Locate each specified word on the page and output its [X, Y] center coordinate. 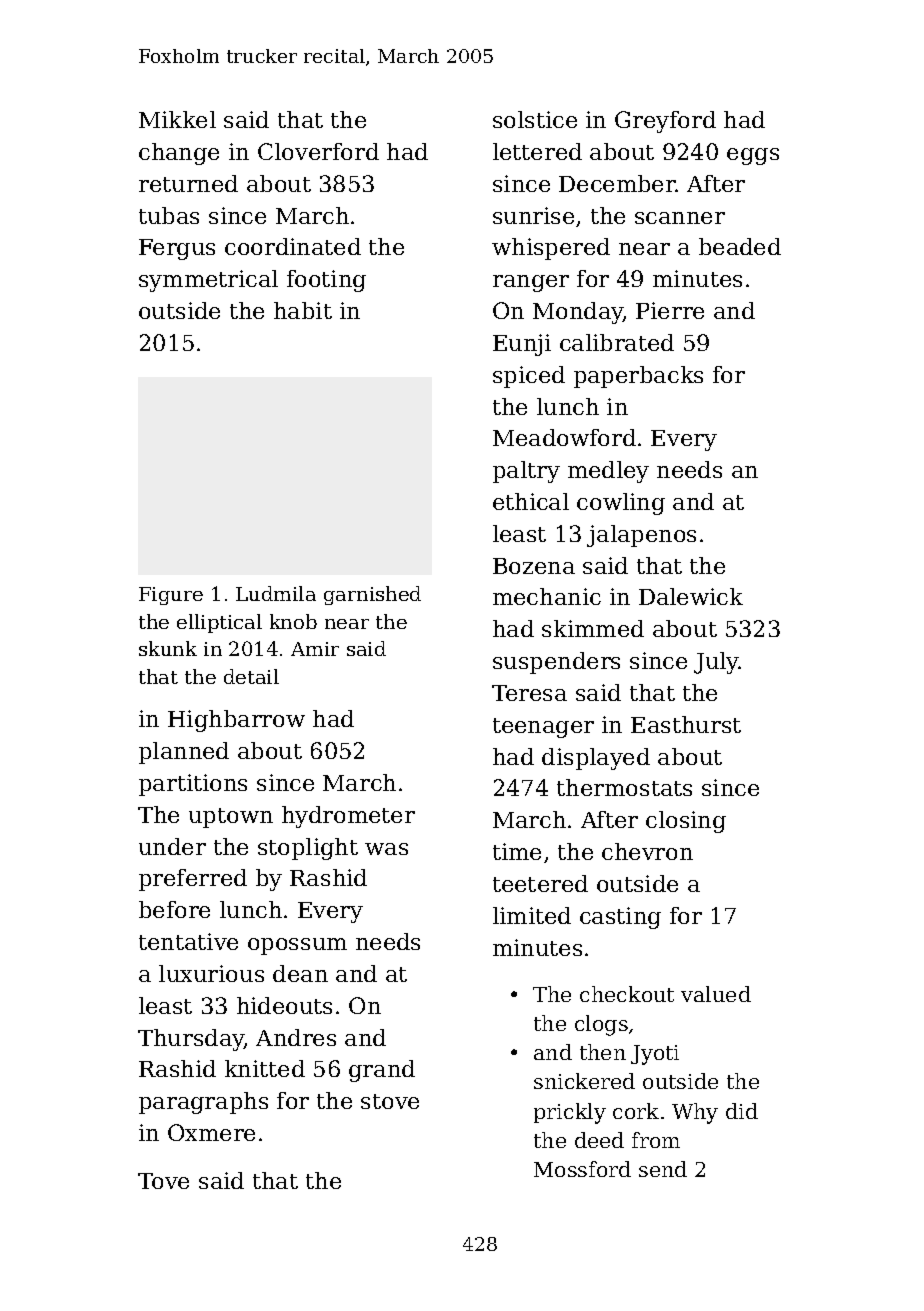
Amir [315, 649]
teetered [540, 883]
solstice [535, 119]
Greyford [665, 122]
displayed [596, 759]
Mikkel [177, 119]
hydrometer [348, 817]
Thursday [191, 1040]
